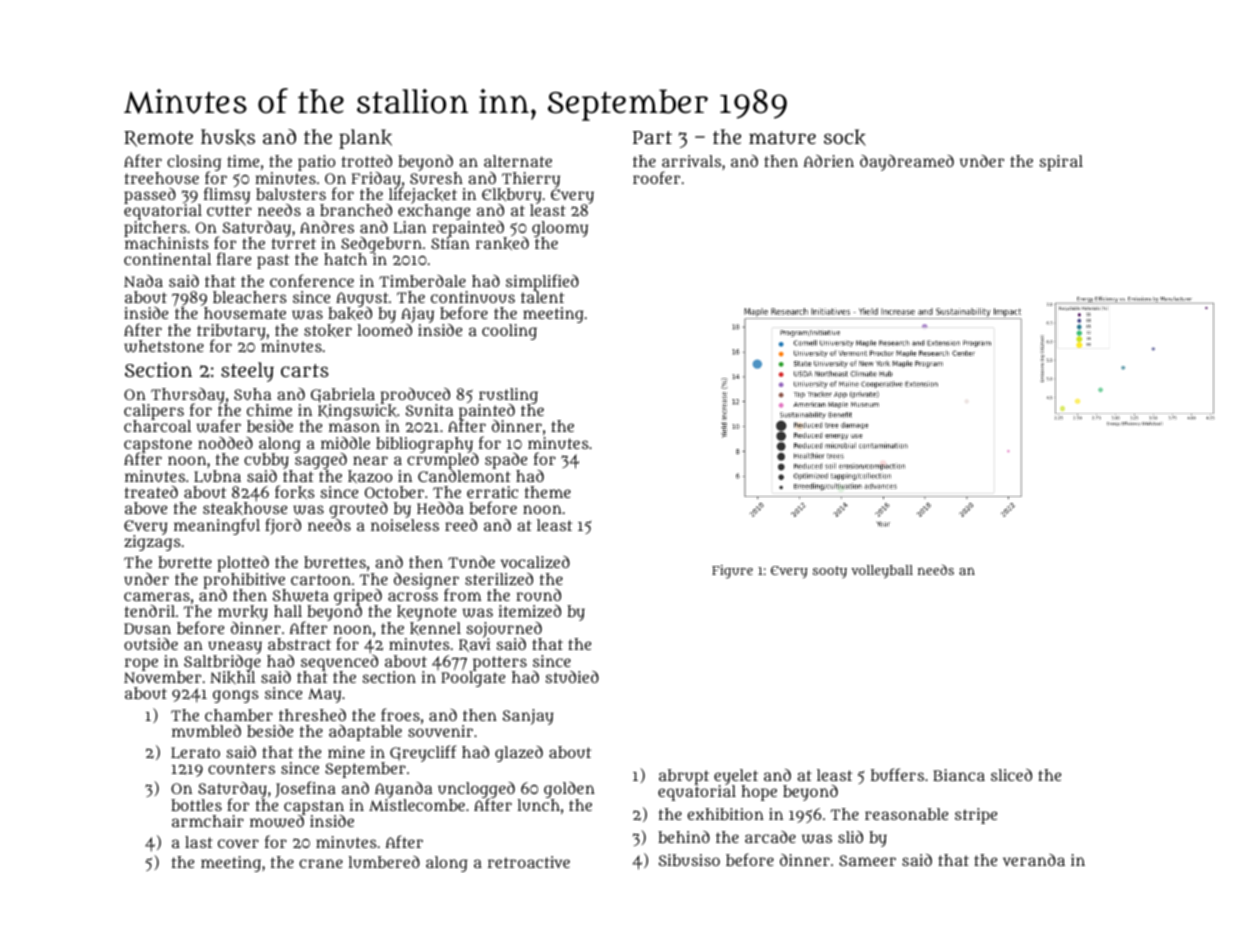 Image resolution: width=1233 pixels, height=952 pixels. Describe the element at coordinates (245, 313) in the document. I see `housemate` at that location.
